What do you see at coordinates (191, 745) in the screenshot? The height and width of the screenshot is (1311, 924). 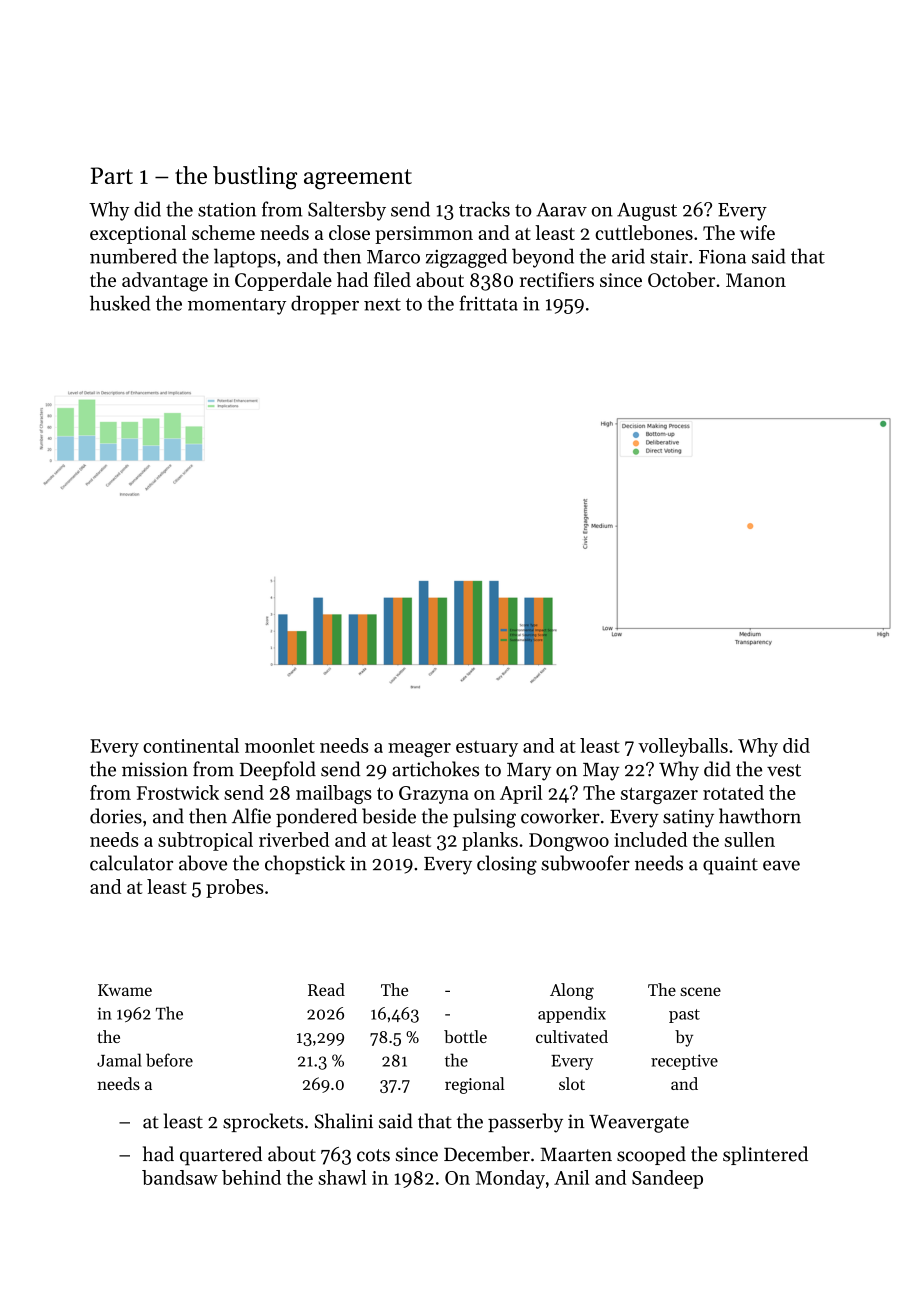 I see `continental` at bounding box center [191, 745].
